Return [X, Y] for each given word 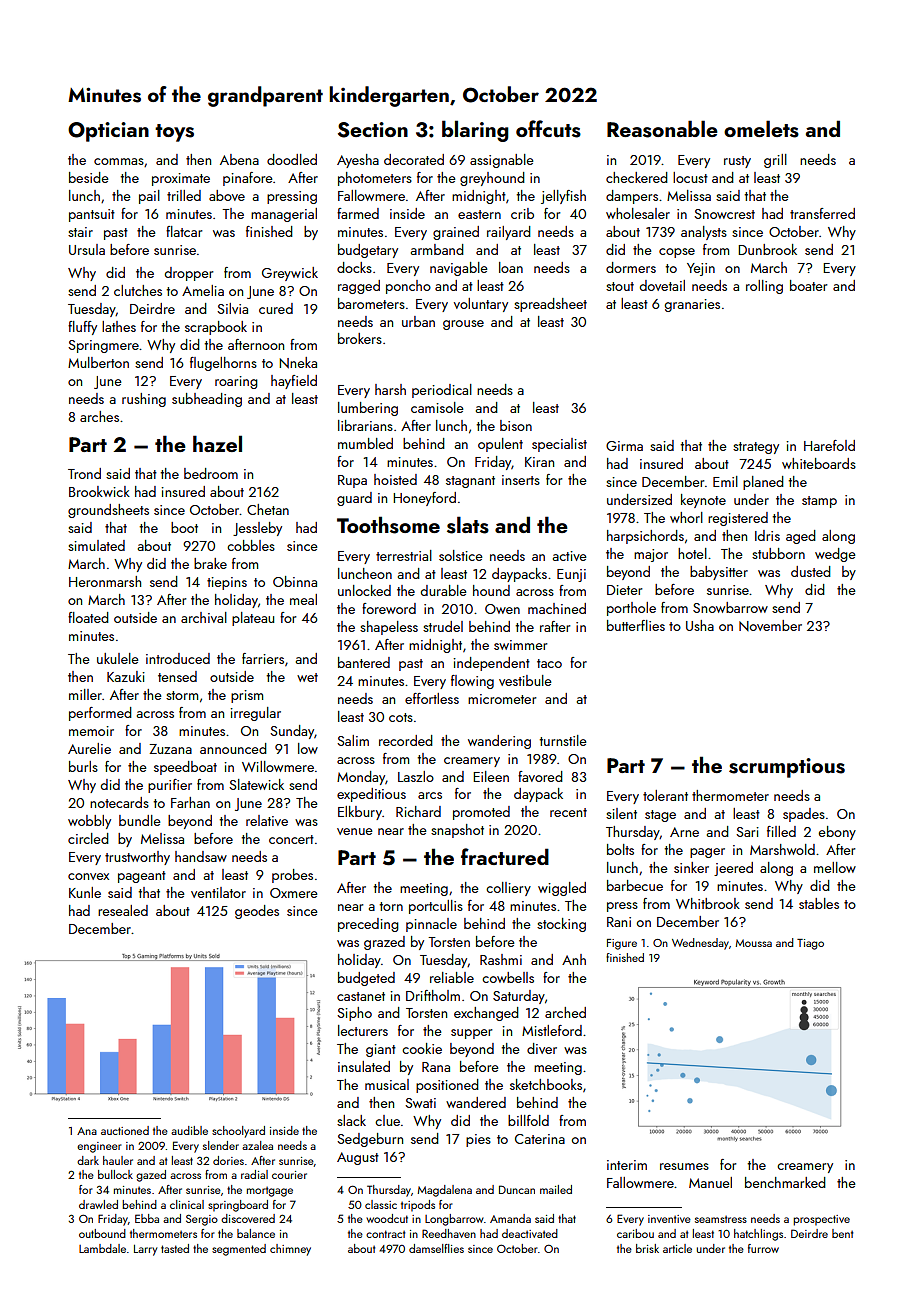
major [651, 555]
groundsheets [108, 511]
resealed [123, 910]
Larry [145, 1250]
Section [373, 130]
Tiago [810, 944]
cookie [422, 1048]
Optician [108, 132]
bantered [364, 662]
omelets [761, 129]
